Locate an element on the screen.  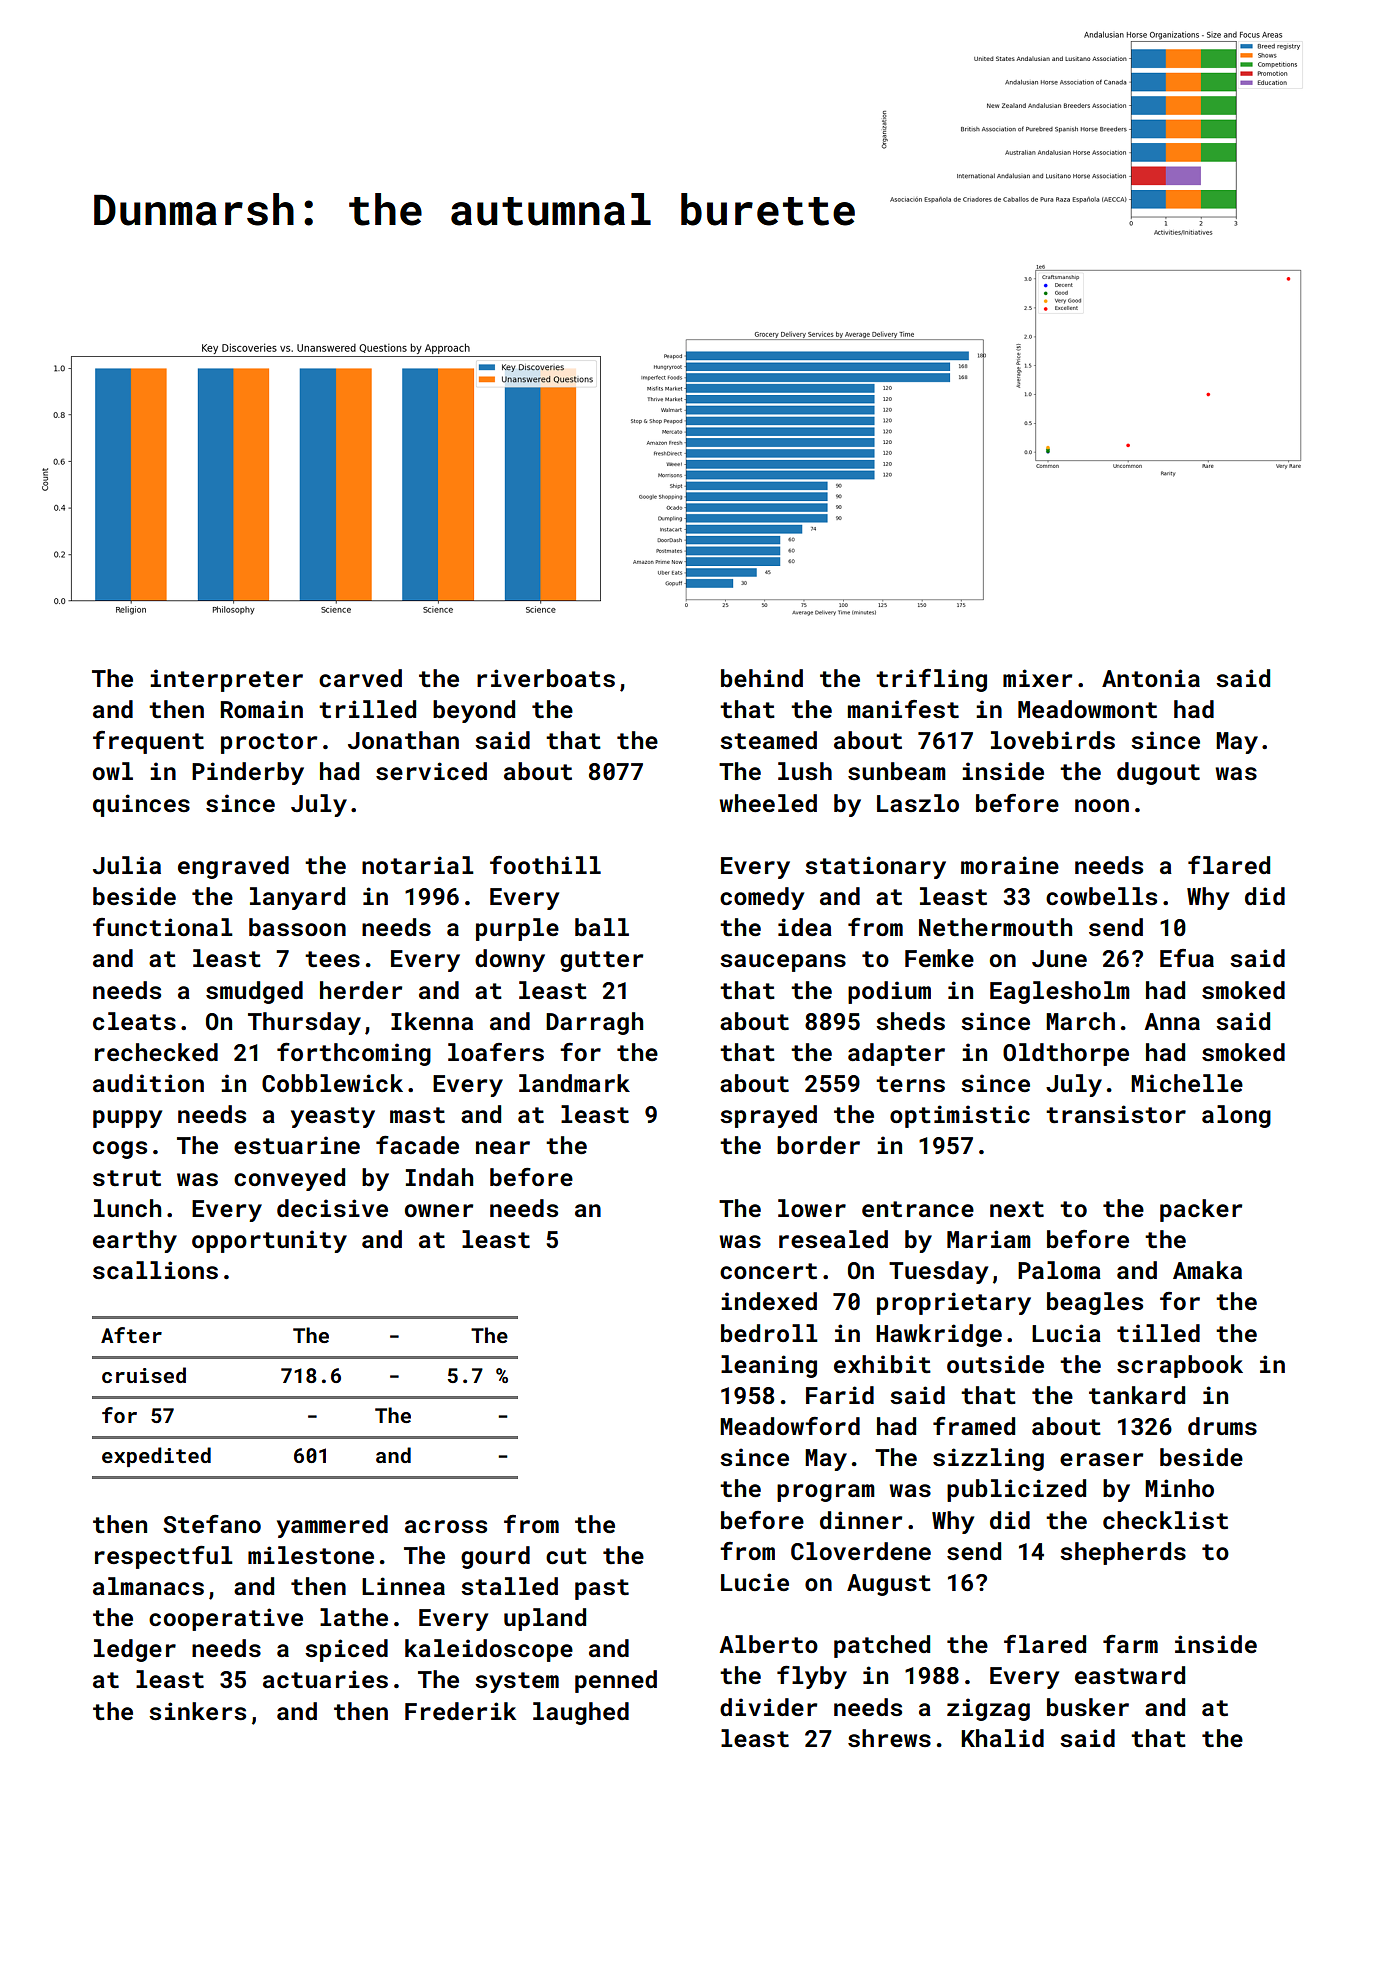
riverboats is located at coordinates (546, 678).
